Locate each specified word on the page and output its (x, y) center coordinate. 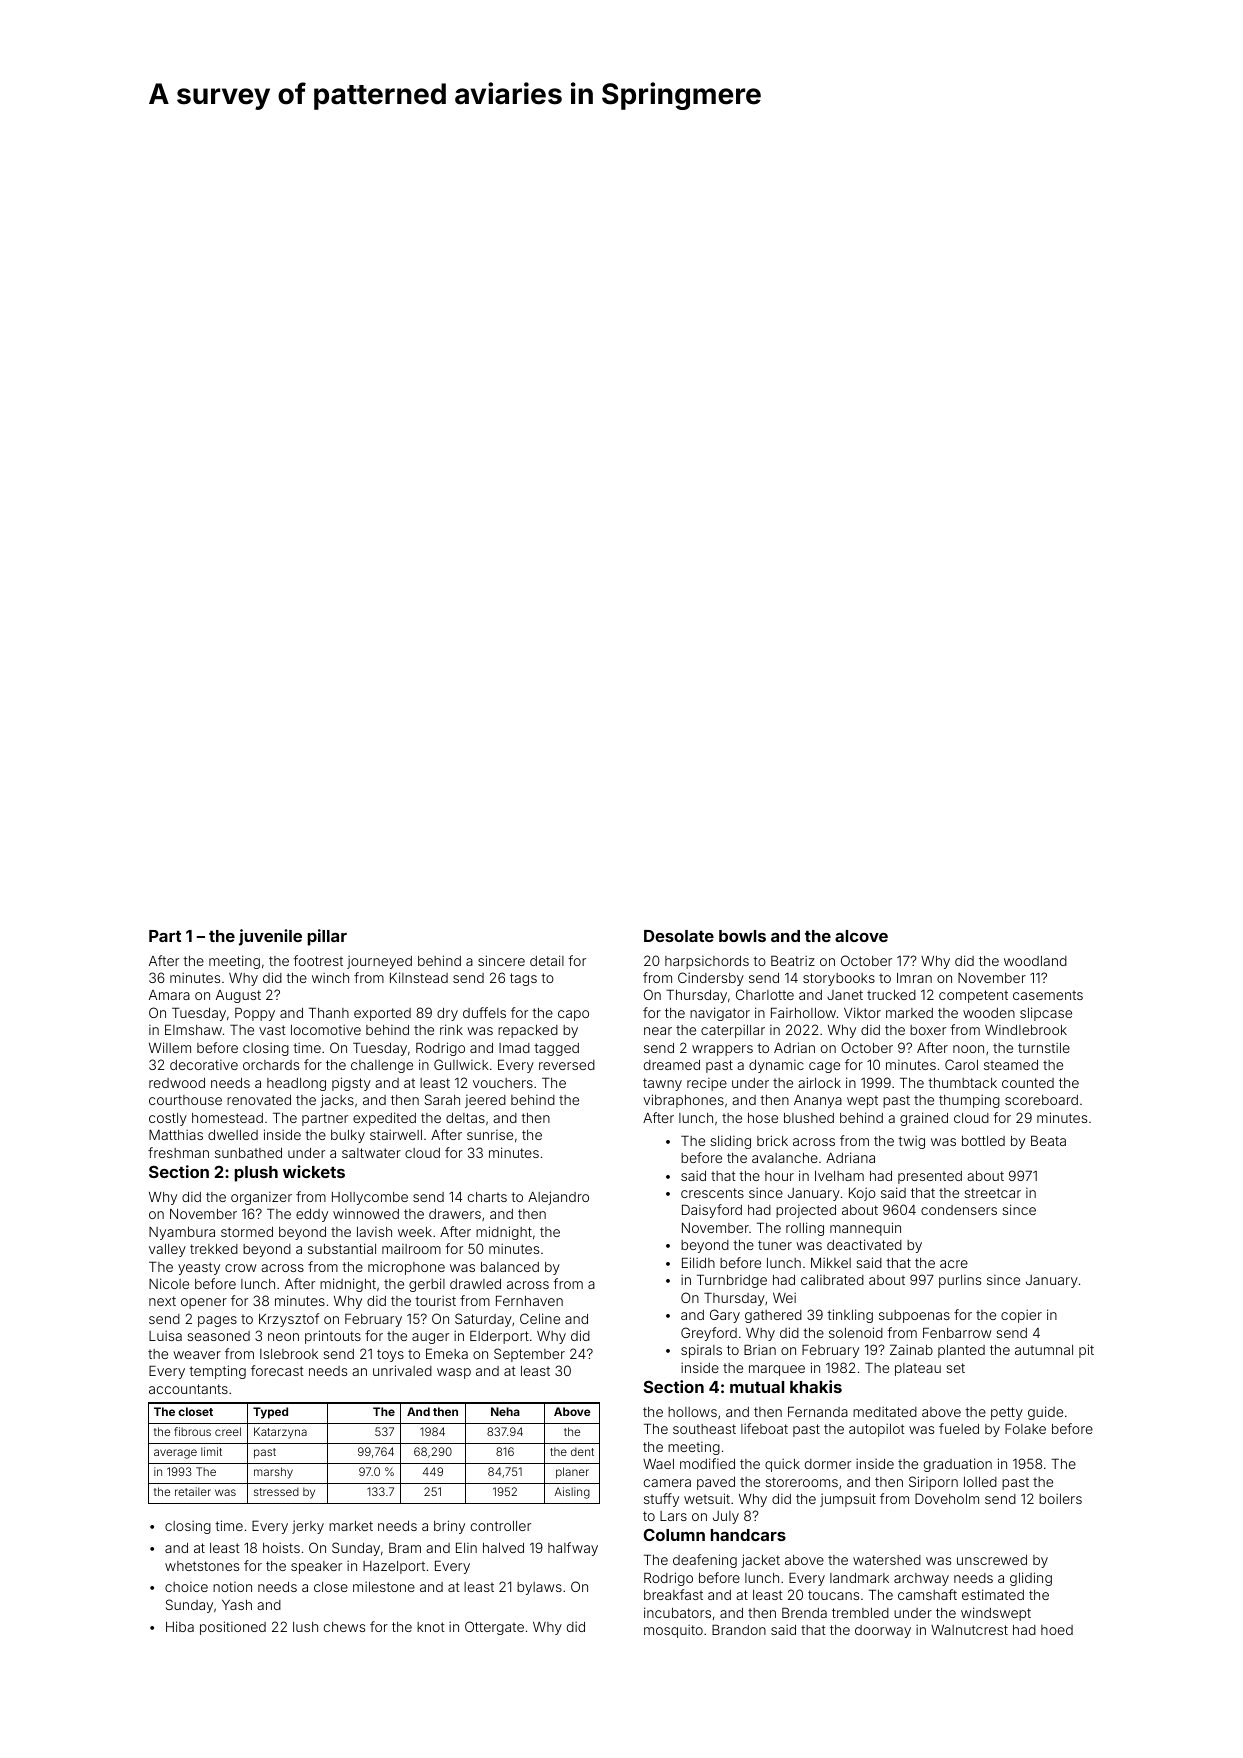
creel (228, 1431)
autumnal (1044, 1350)
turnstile (1044, 1047)
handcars (748, 1535)
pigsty (351, 1084)
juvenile (270, 937)
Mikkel (831, 1262)
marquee (777, 1370)
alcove (861, 936)
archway (921, 1579)
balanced (510, 1267)
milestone (384, 1586)
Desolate (679, 936)
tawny (662, 1084)
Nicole (169, 1283)
